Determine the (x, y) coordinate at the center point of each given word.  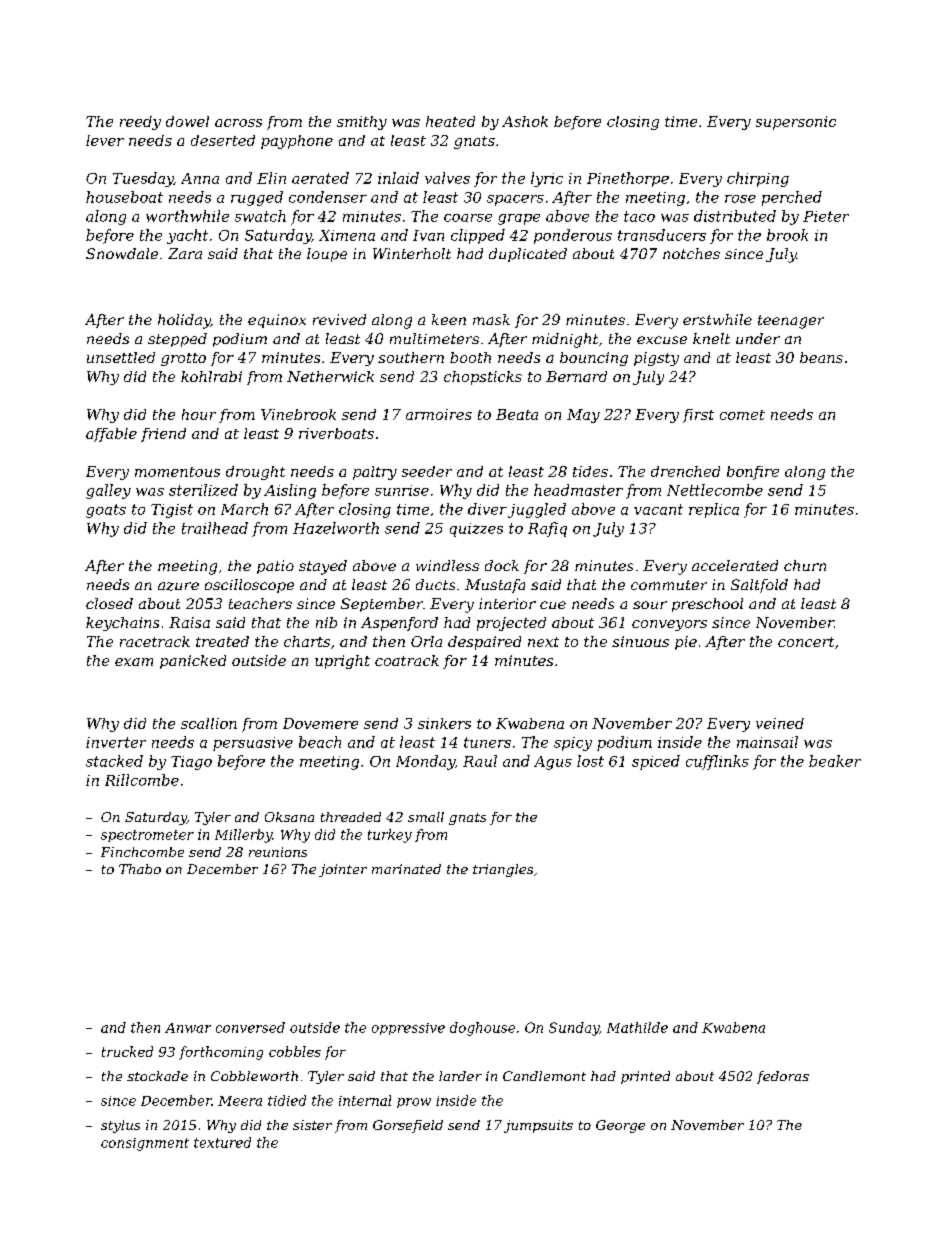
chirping (758, 179)
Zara (185, 253)
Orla (426, 641)
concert (806, 642)
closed (109, 603)
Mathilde (637, 1027)
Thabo (140, 869)
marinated (406, 869)
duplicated (528, 255)
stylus (120, 1126)
